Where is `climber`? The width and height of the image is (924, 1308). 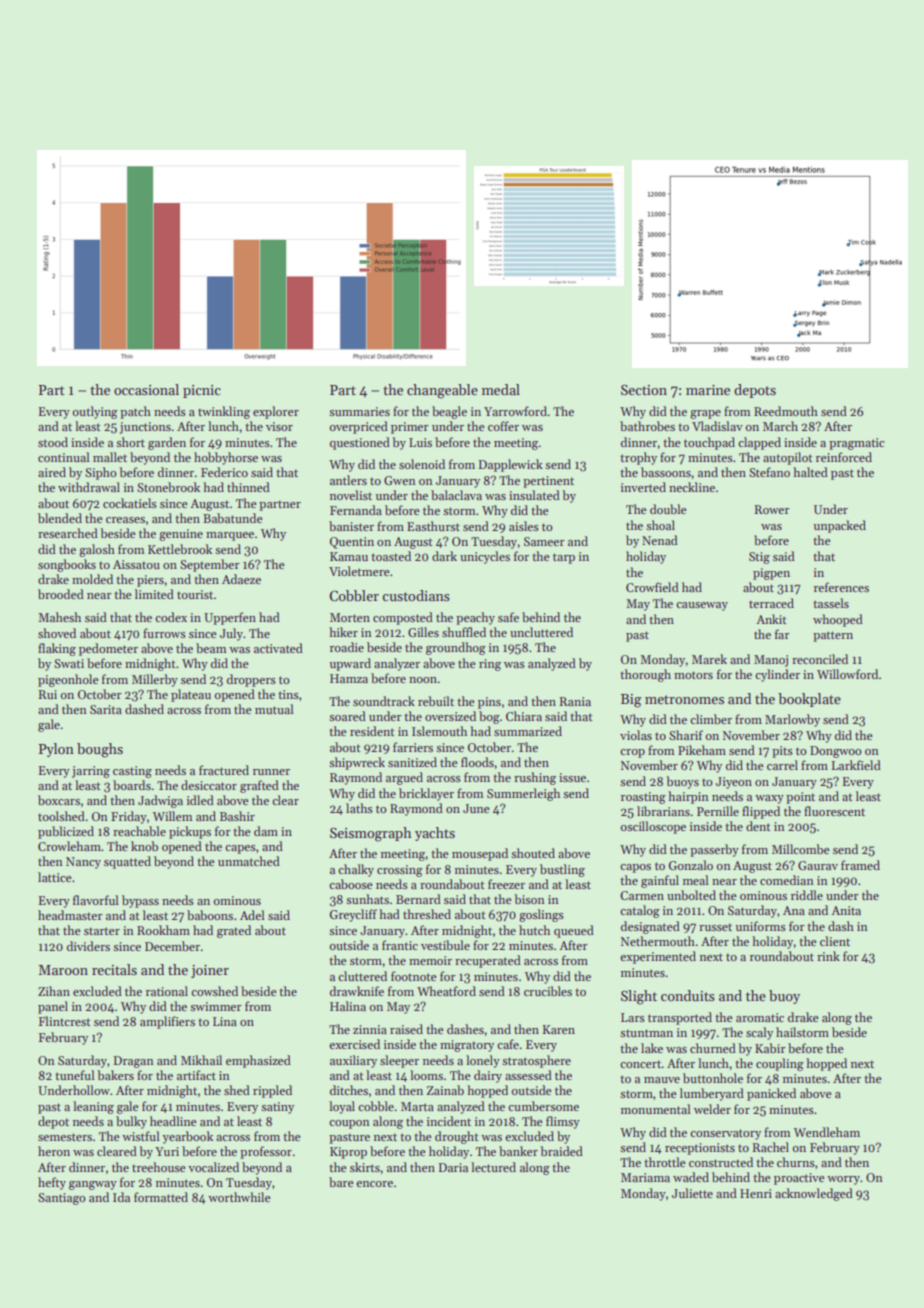
climber is located at coordinates (711, 719).
